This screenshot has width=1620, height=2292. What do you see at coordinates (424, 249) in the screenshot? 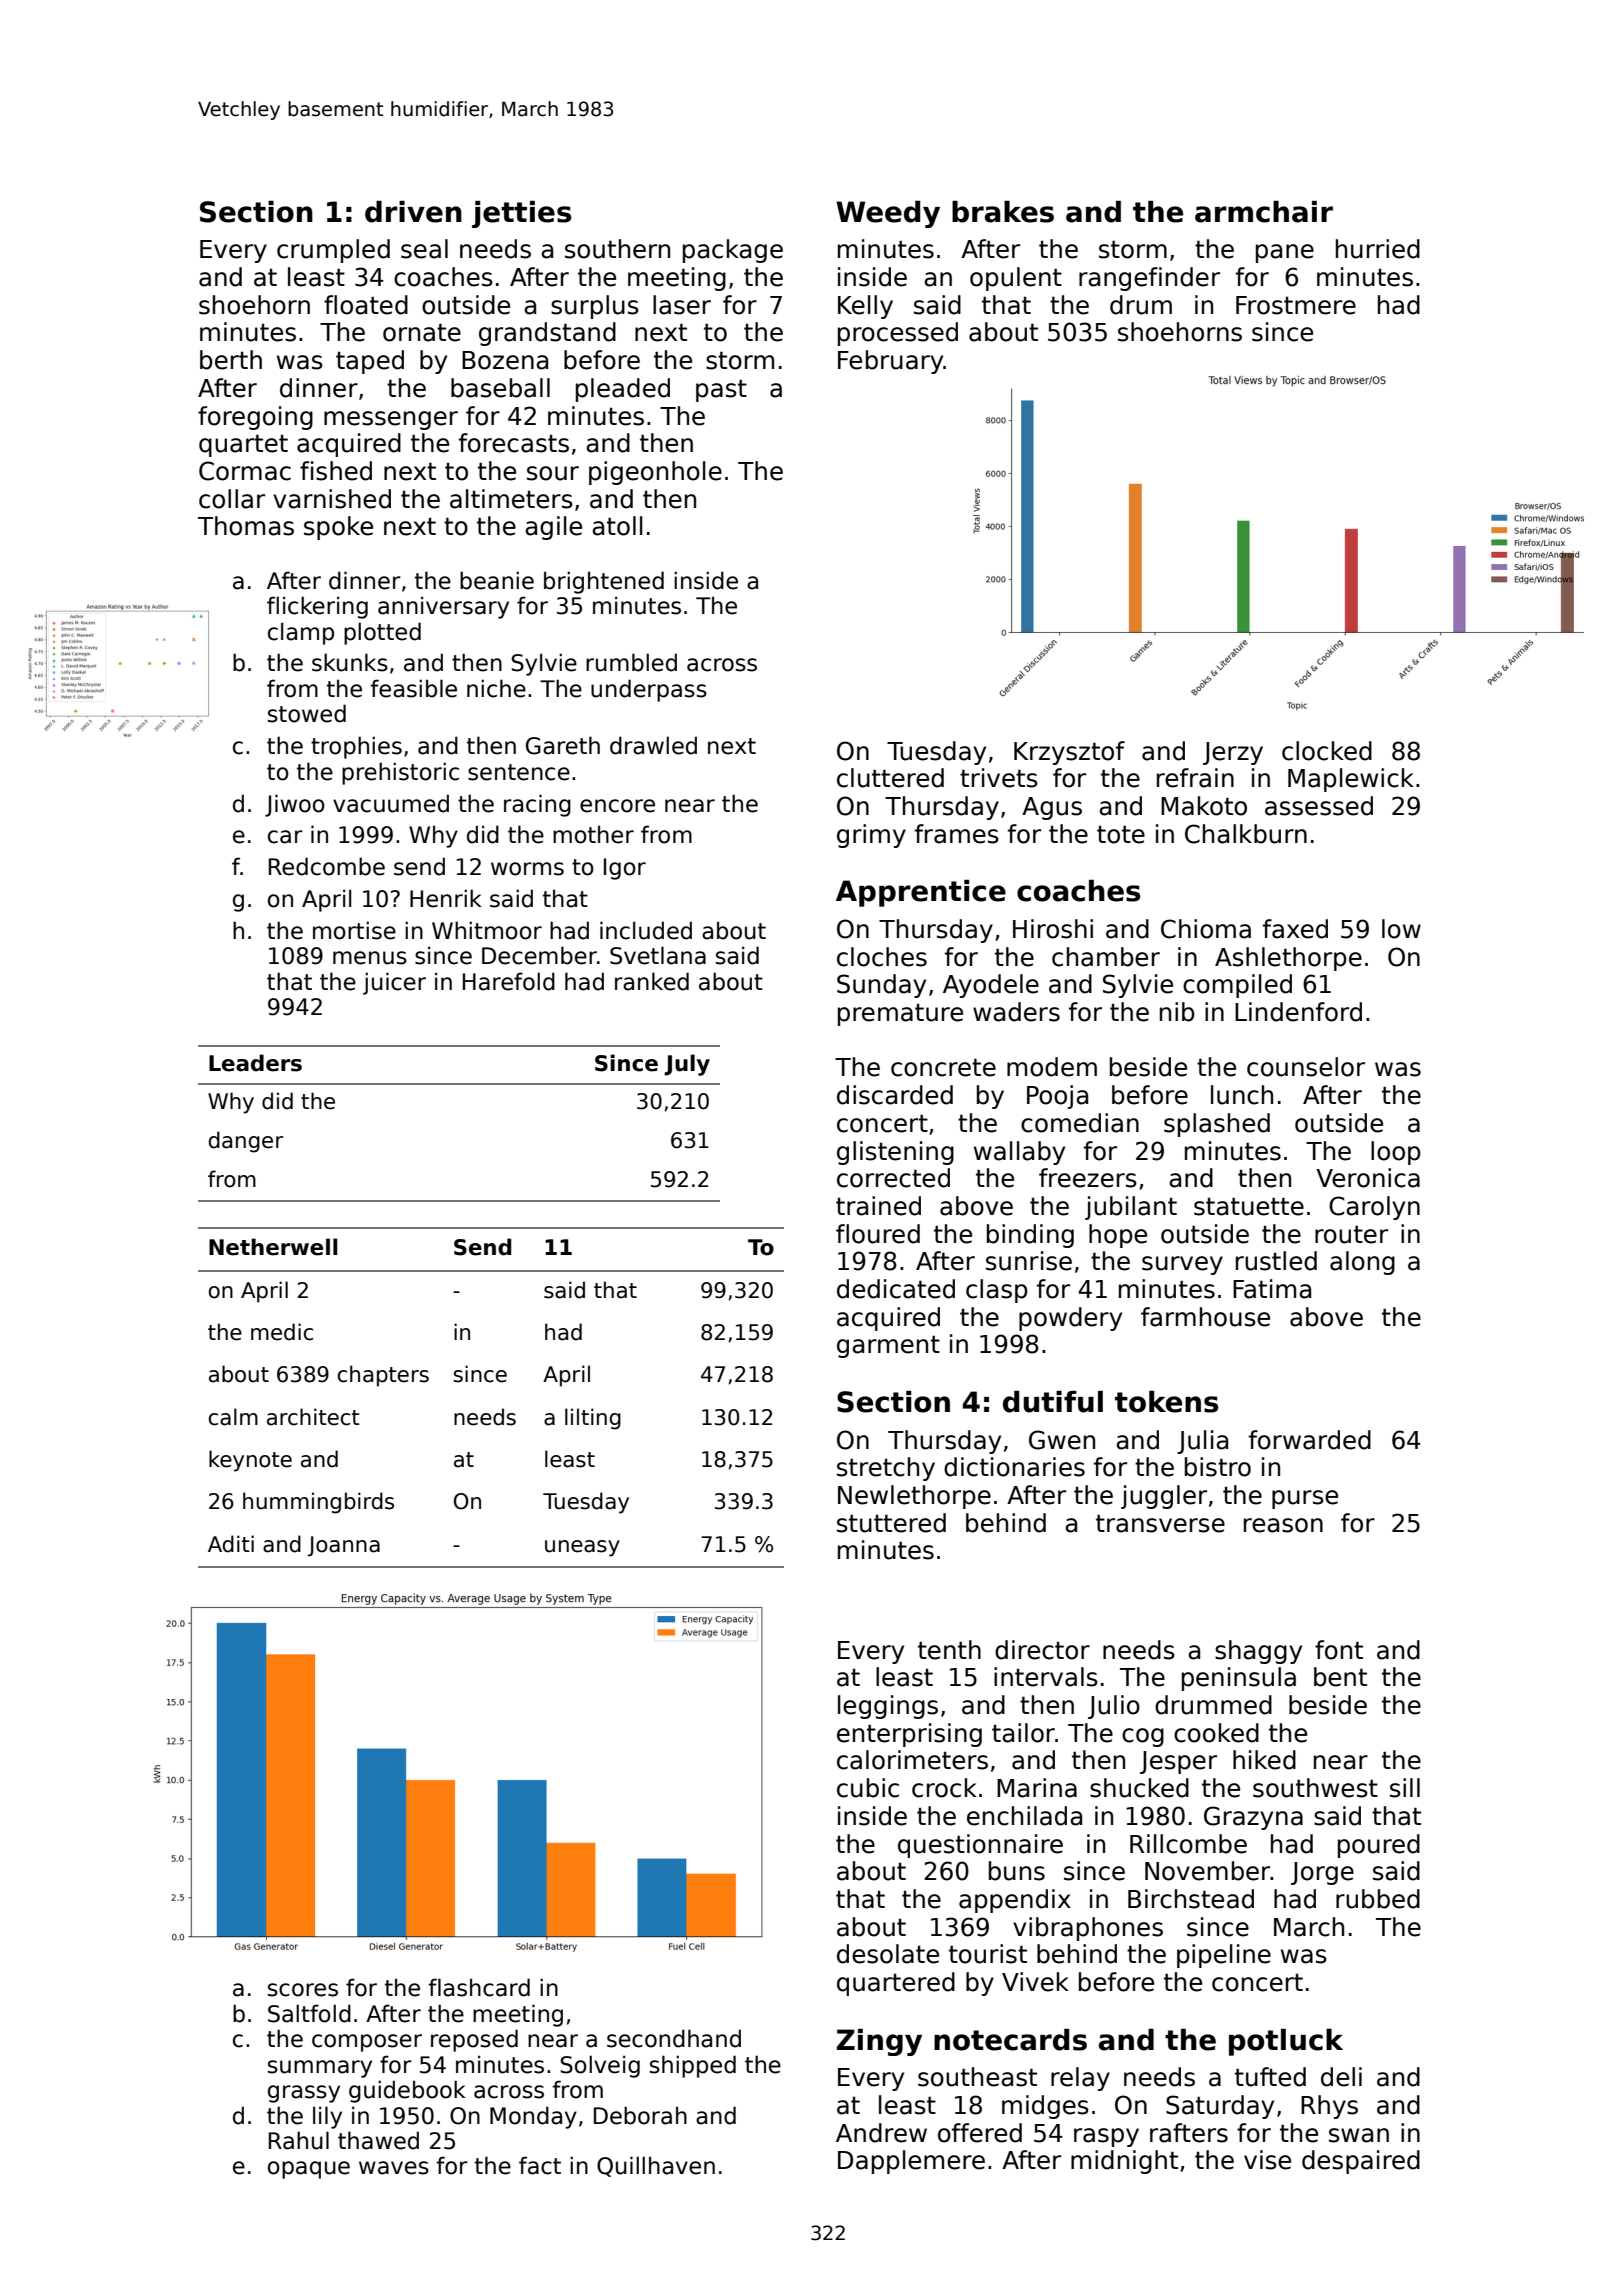
I see `seal` at bounding box center [424, 249].
